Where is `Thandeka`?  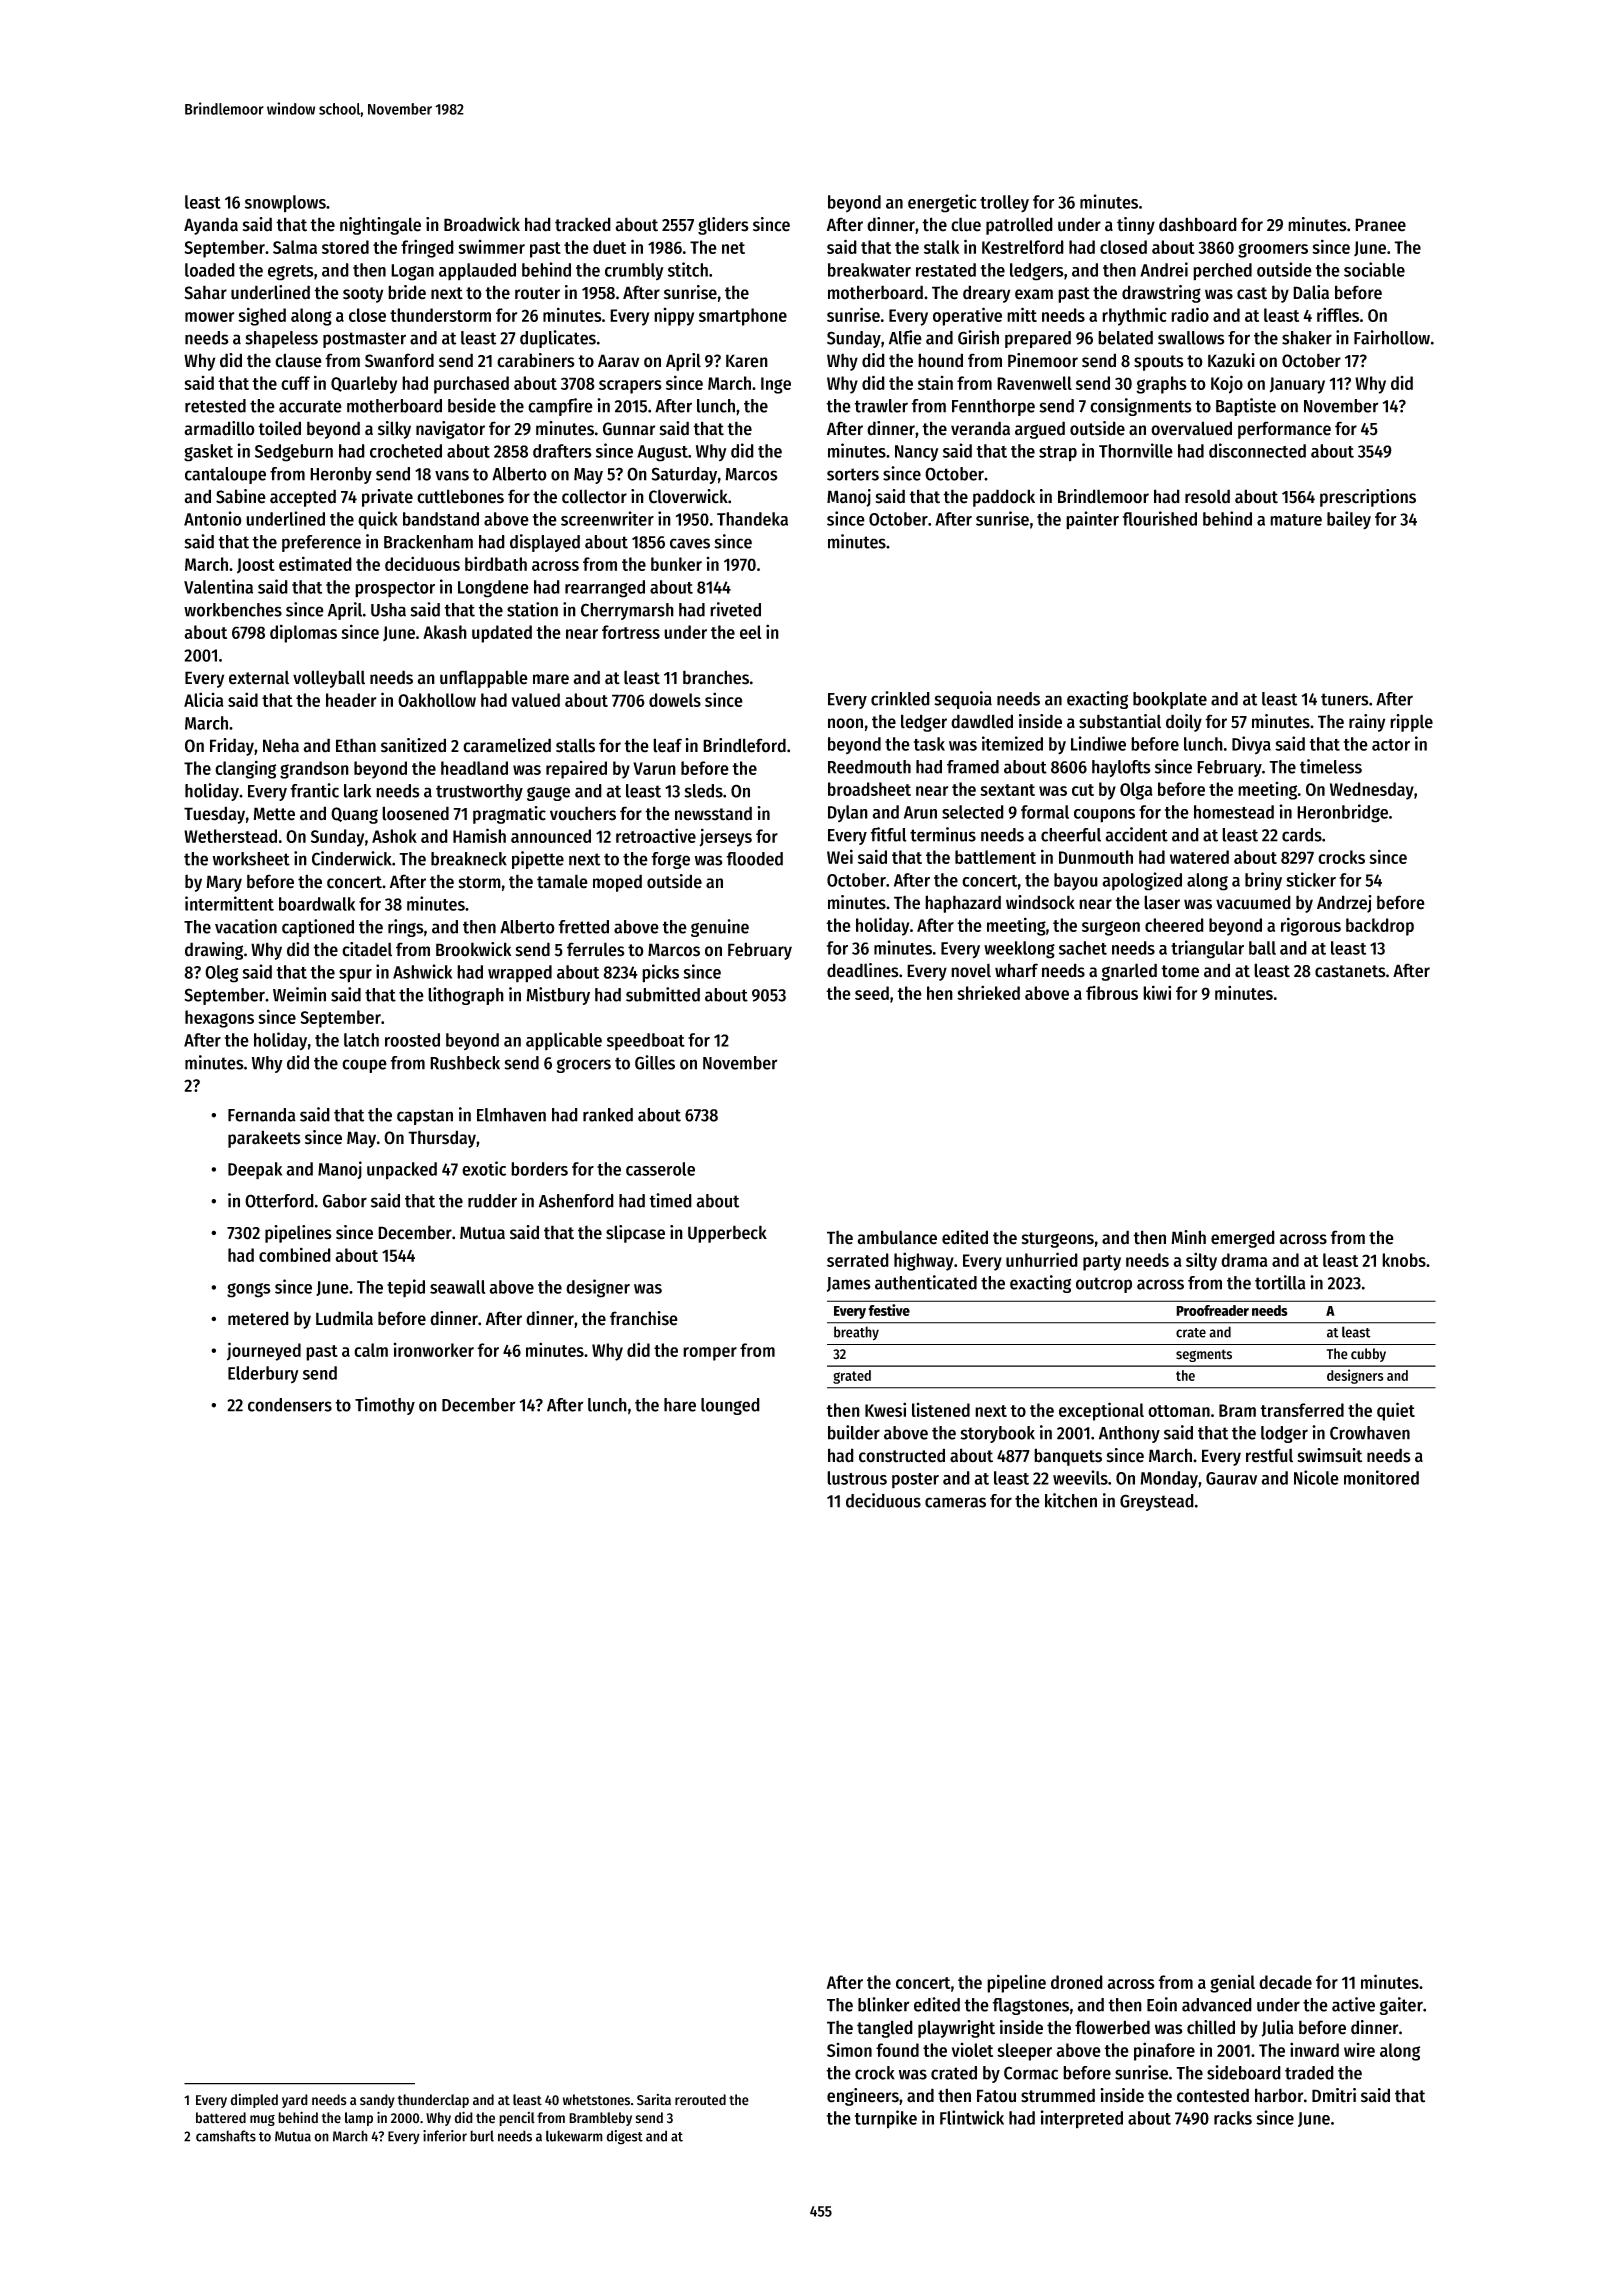
Thandeka is located at coordinates (752, 519).
